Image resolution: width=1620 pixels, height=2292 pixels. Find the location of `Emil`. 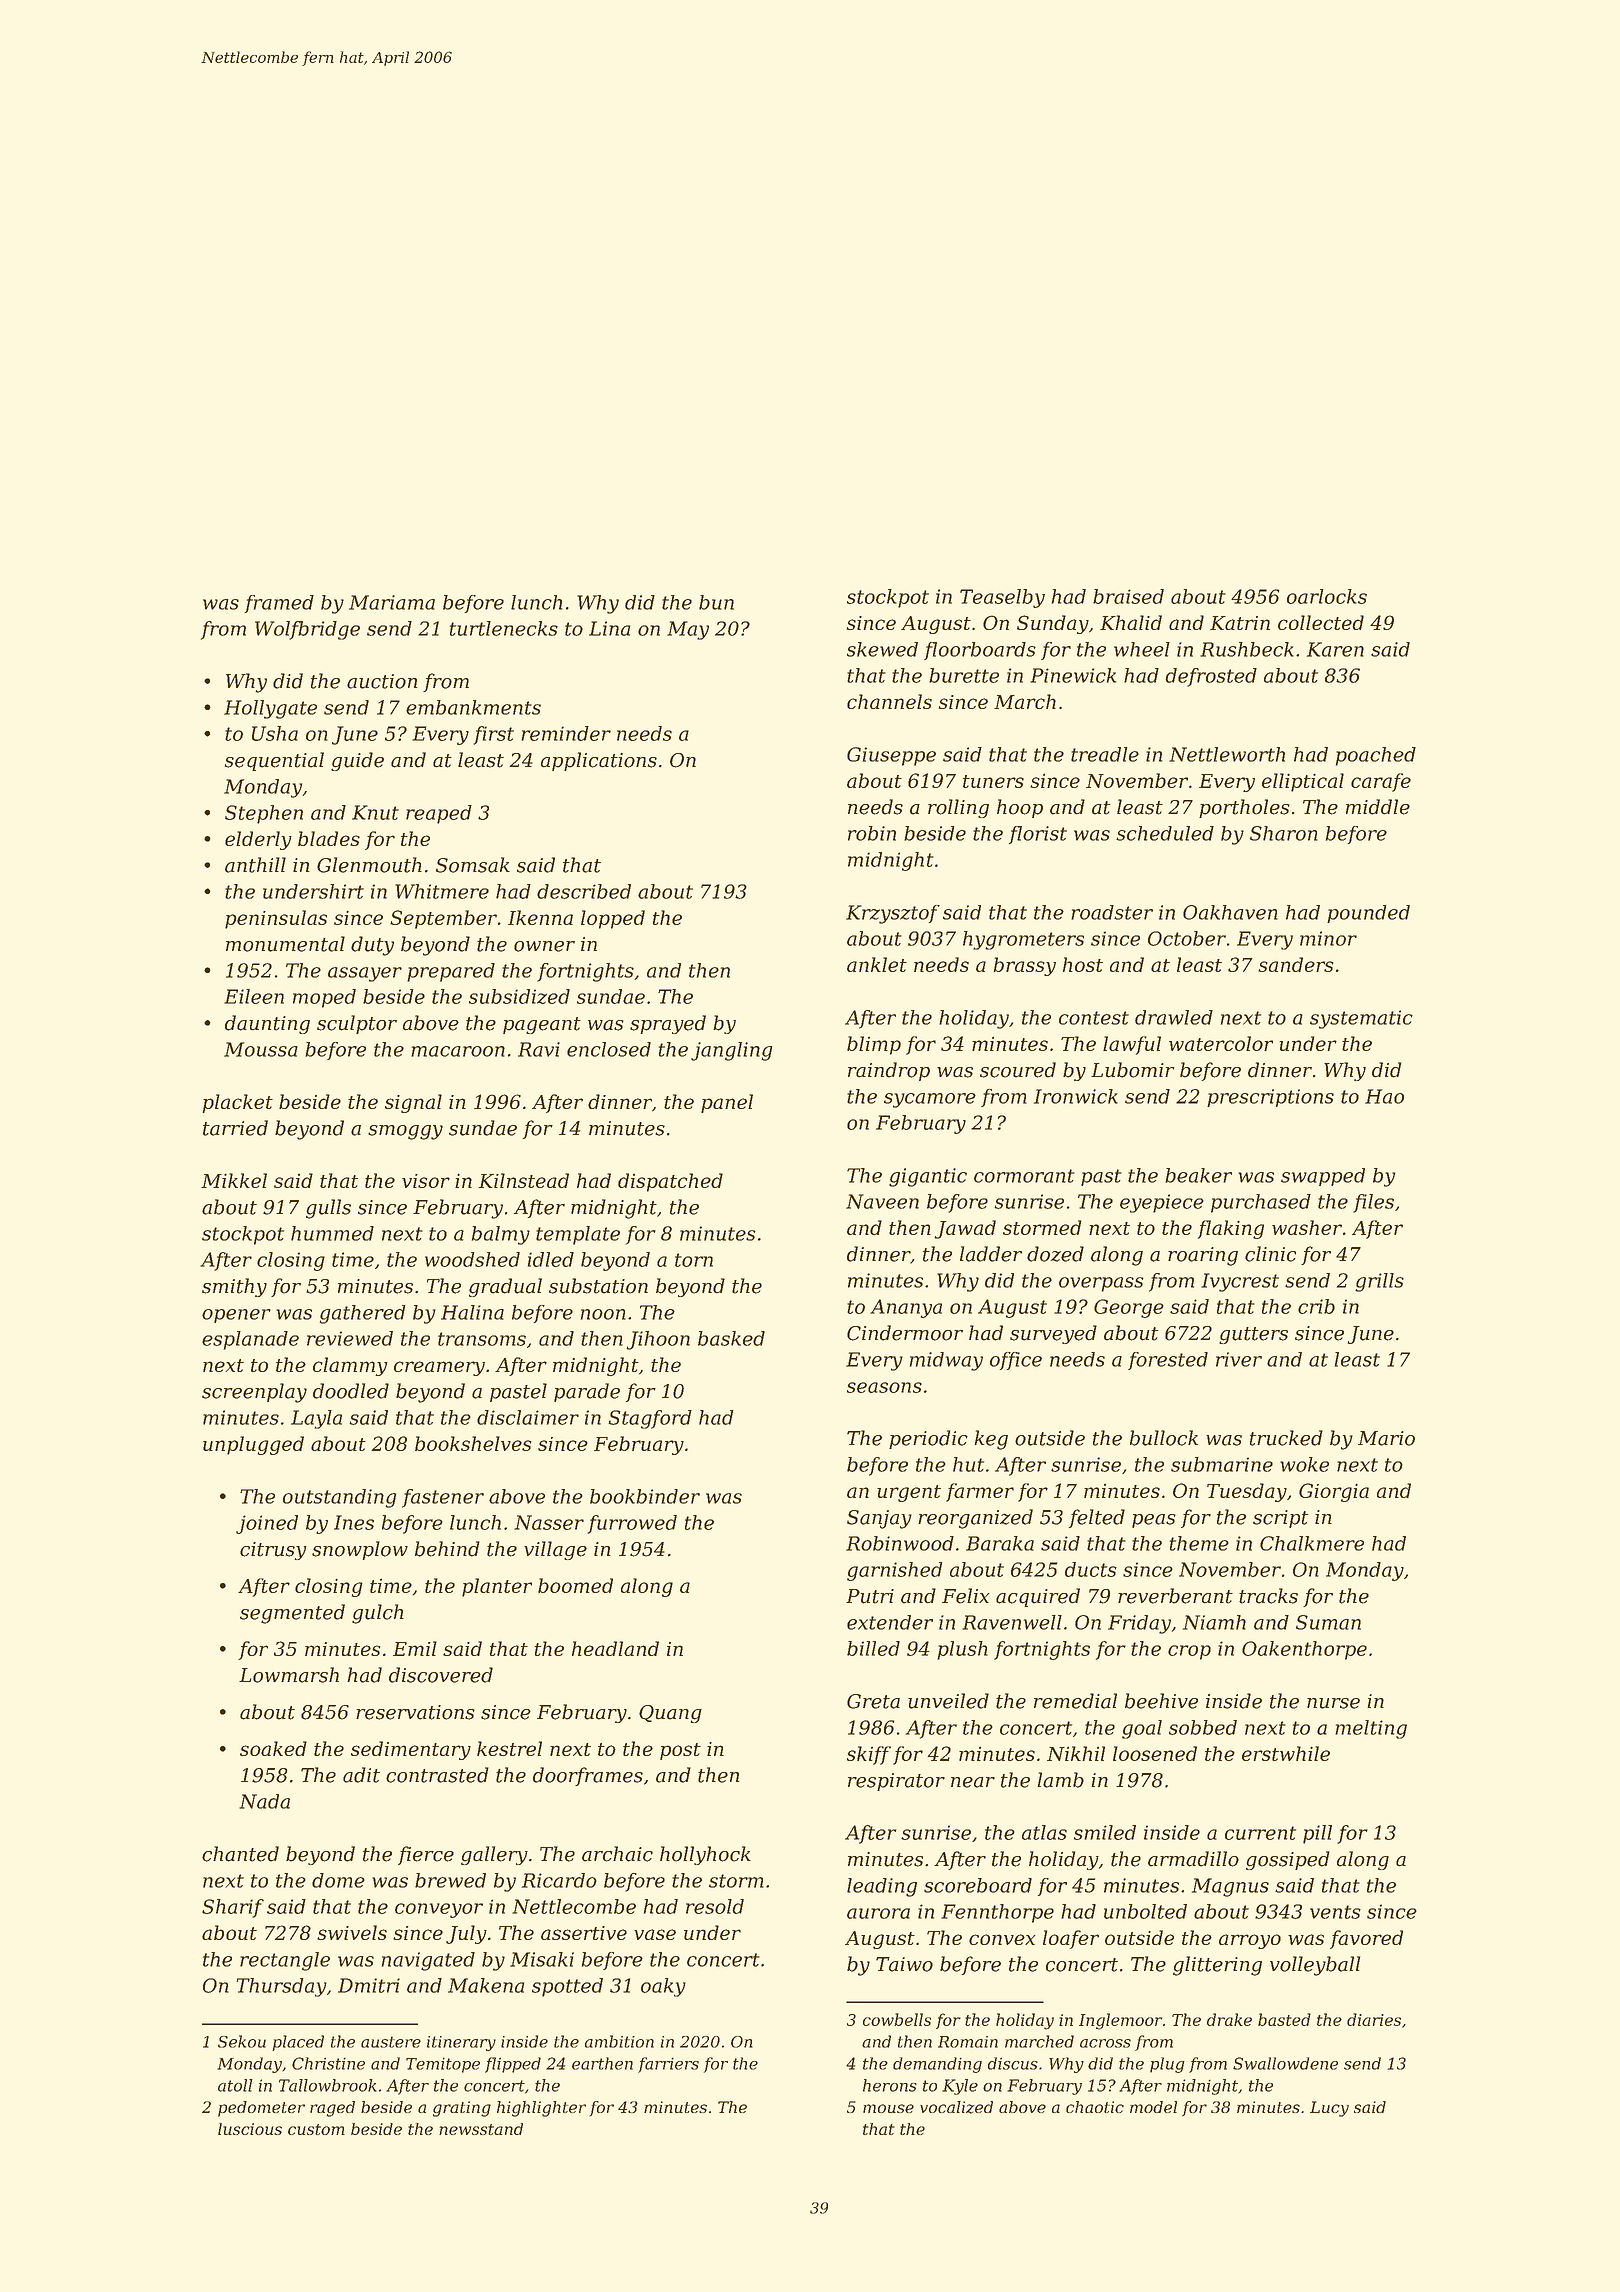

Emil is located at coordinates (415, 1648).
